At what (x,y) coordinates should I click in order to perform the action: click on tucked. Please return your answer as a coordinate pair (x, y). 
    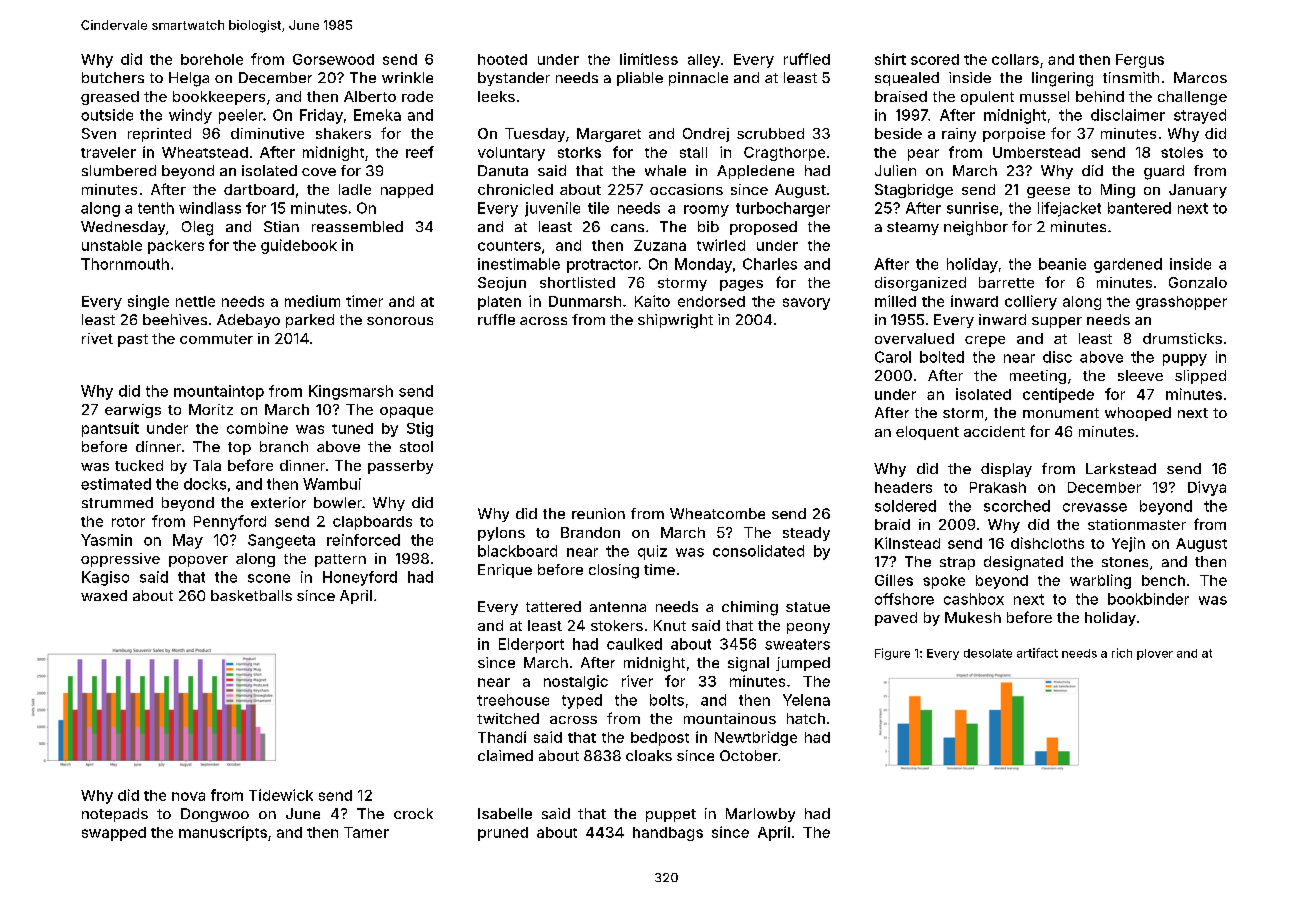
    Looking at the image, I should click on (139, 465).
